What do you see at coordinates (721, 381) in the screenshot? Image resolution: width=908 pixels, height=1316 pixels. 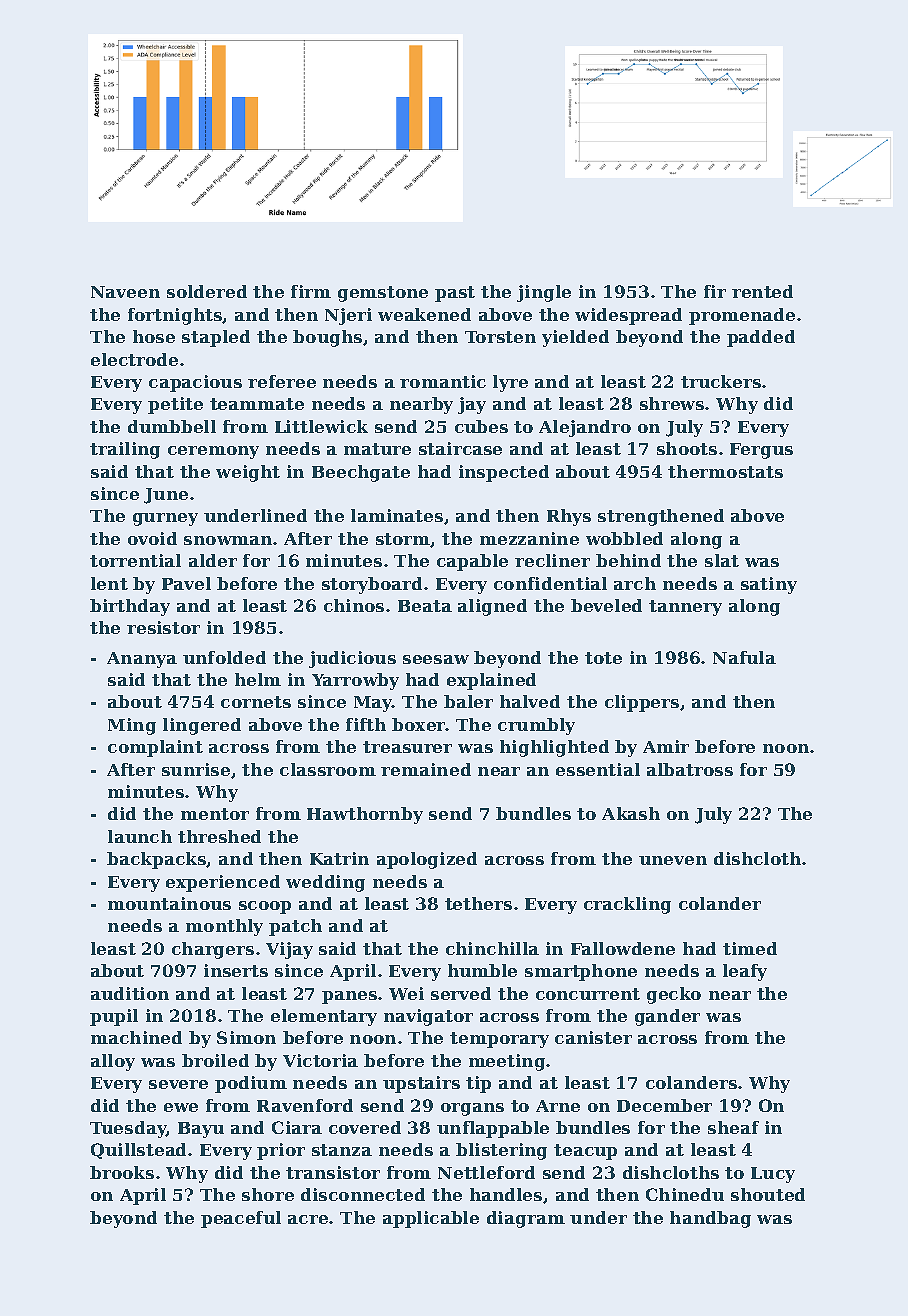 I see `truckers` at bounding box center [721, 381].
